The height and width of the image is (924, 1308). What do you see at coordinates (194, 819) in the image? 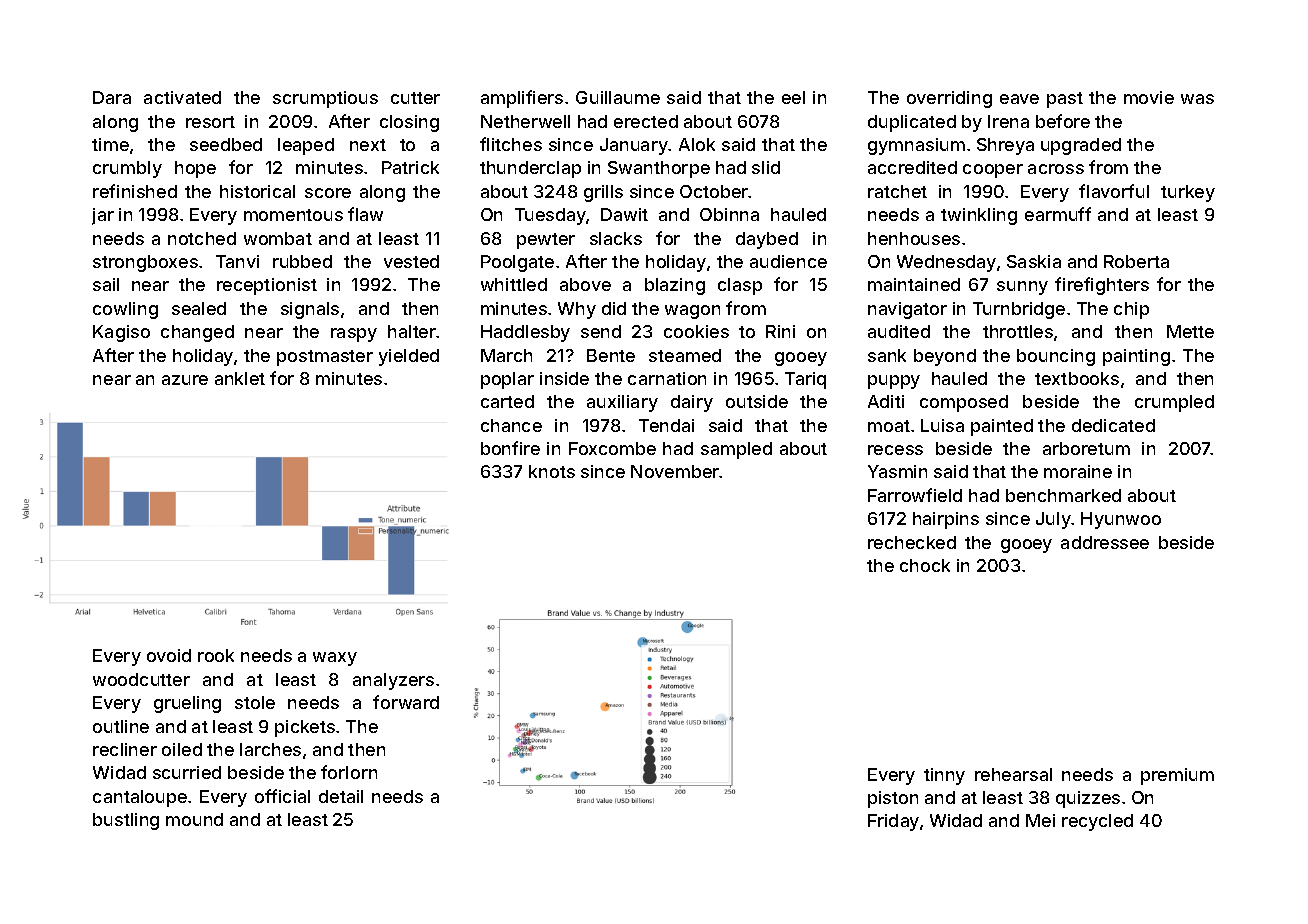
I see `mound` at bounding box center [194, 819].
